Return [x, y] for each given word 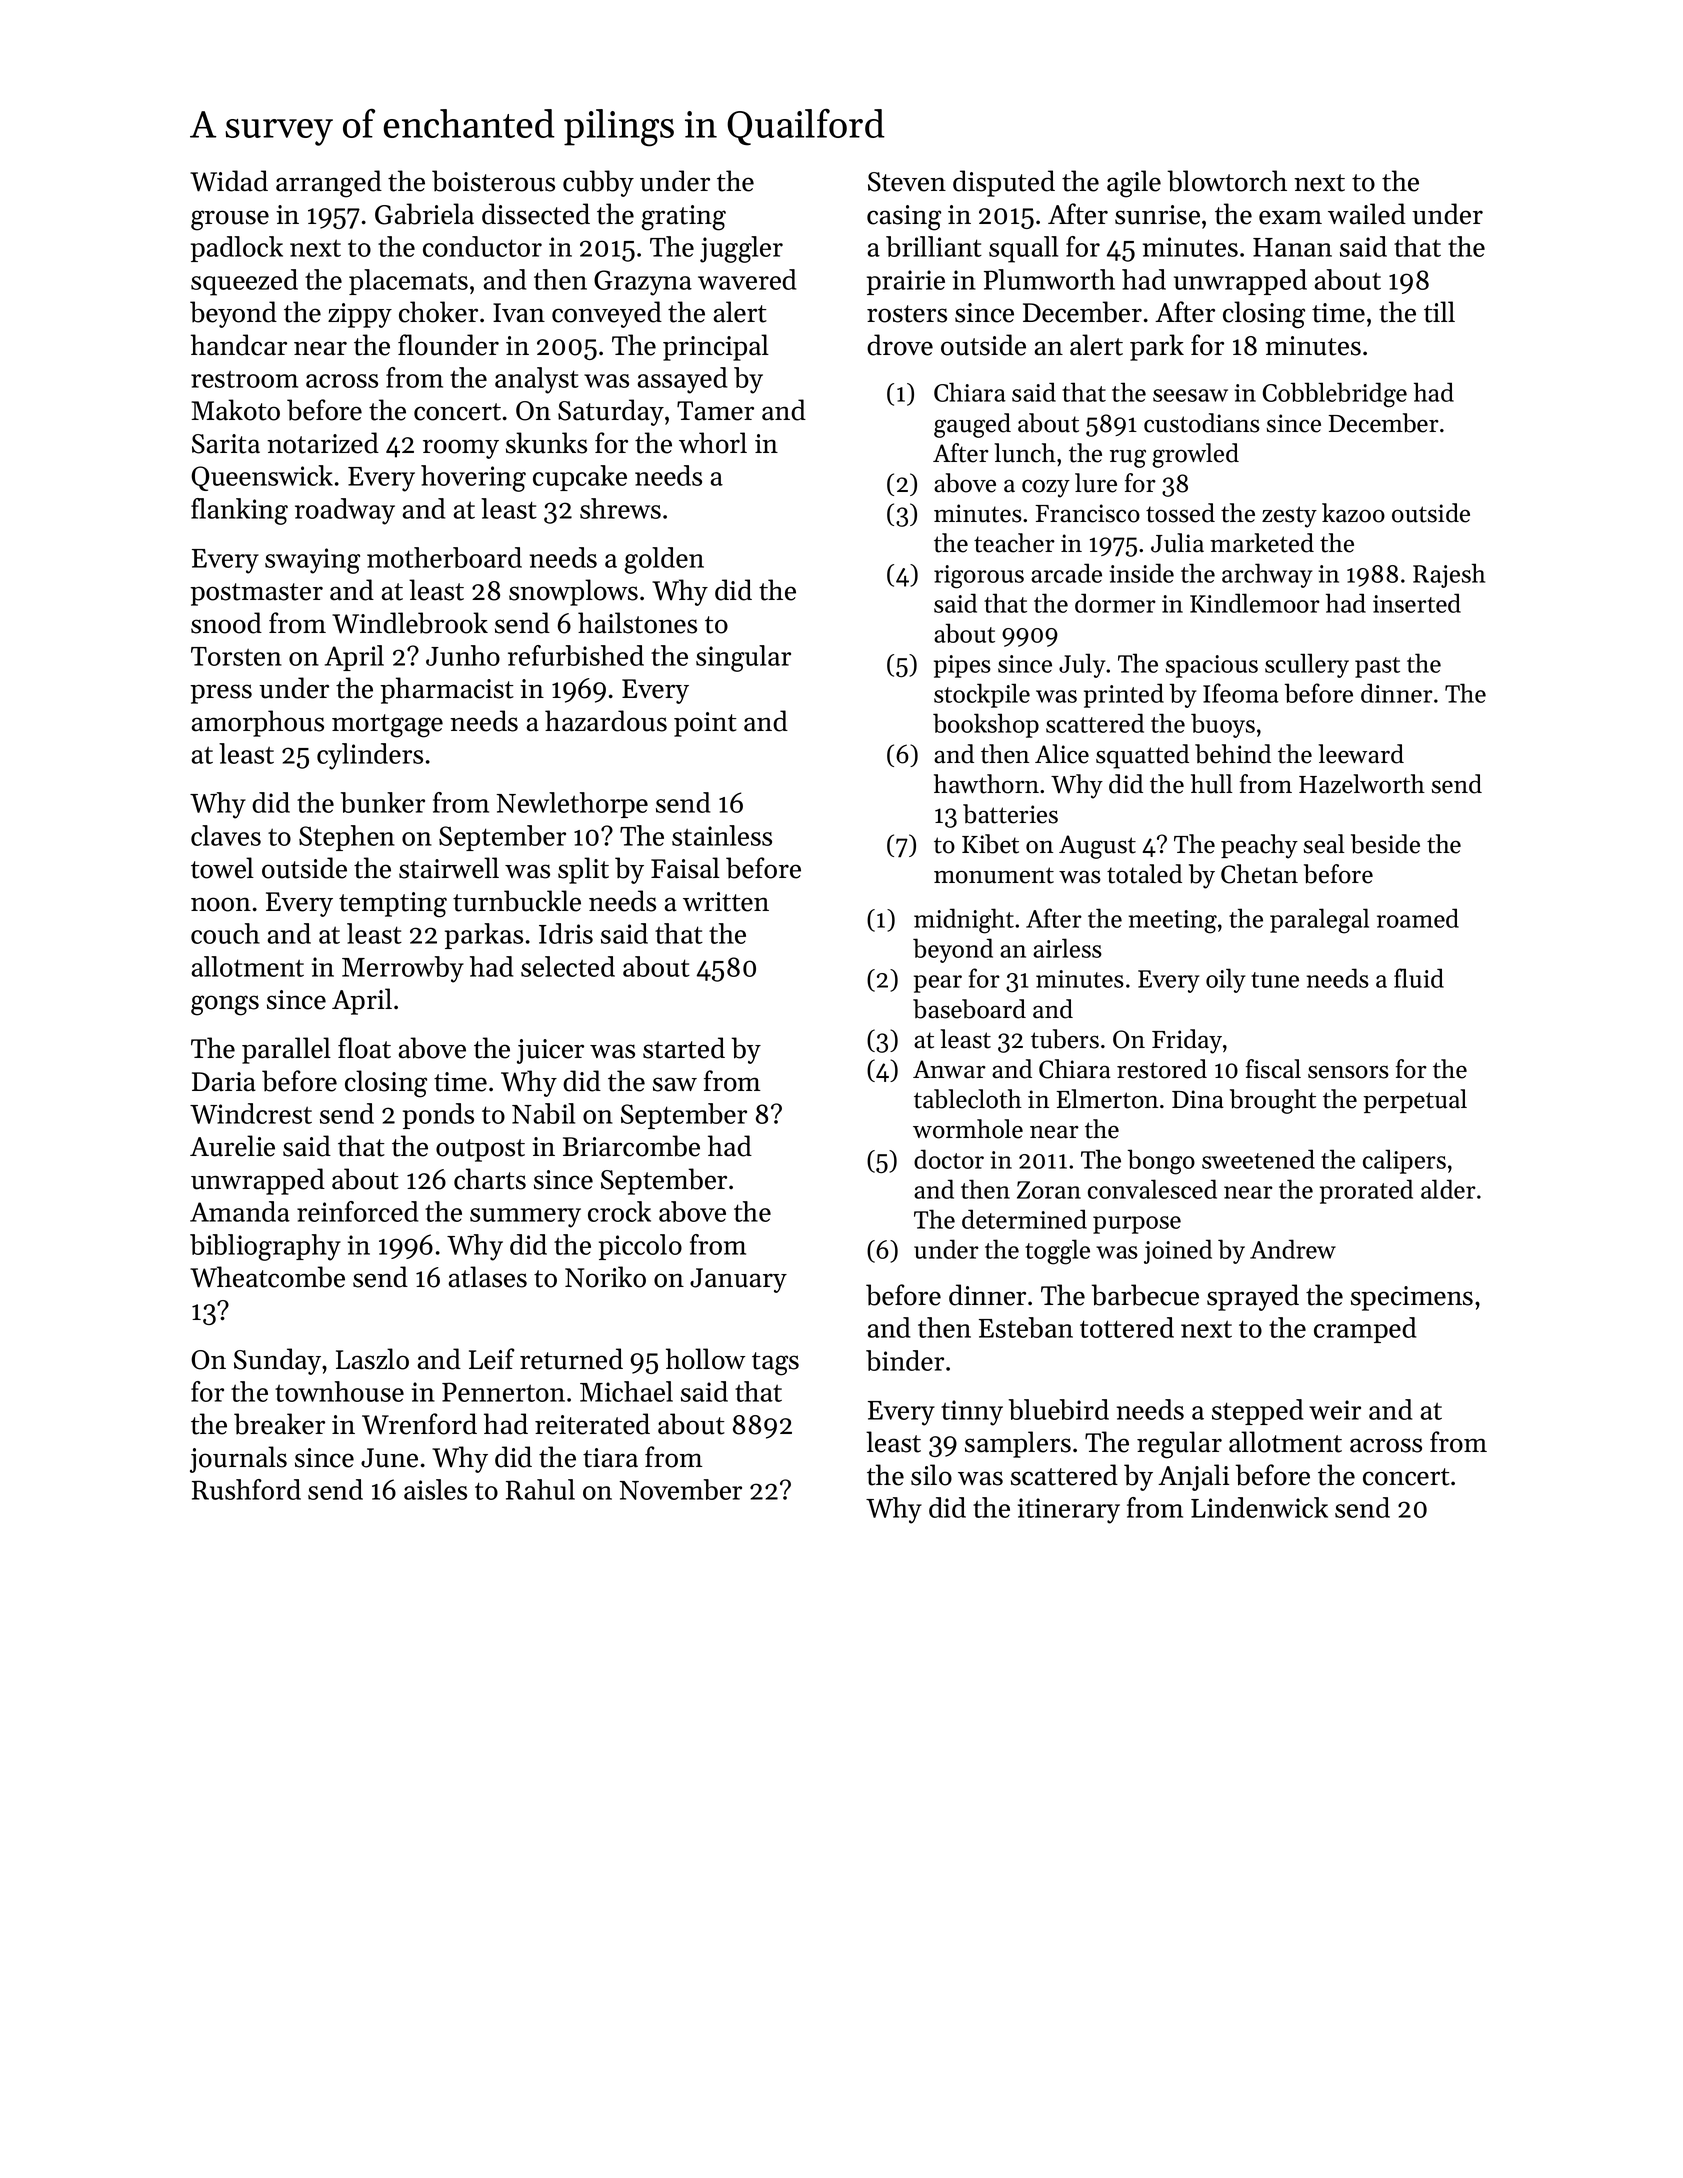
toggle [1057, 1252]
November [681, 1489]
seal [1324, 844]
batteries [1010, 814]
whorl [713, 443]
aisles [435, 1489]
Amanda [240, 1211]
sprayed [1253, 1297]
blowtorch [1227, 181]
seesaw [1190, 395]
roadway [345, 511]
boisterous [493, 181]
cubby [598, 183]
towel [222, 868]
